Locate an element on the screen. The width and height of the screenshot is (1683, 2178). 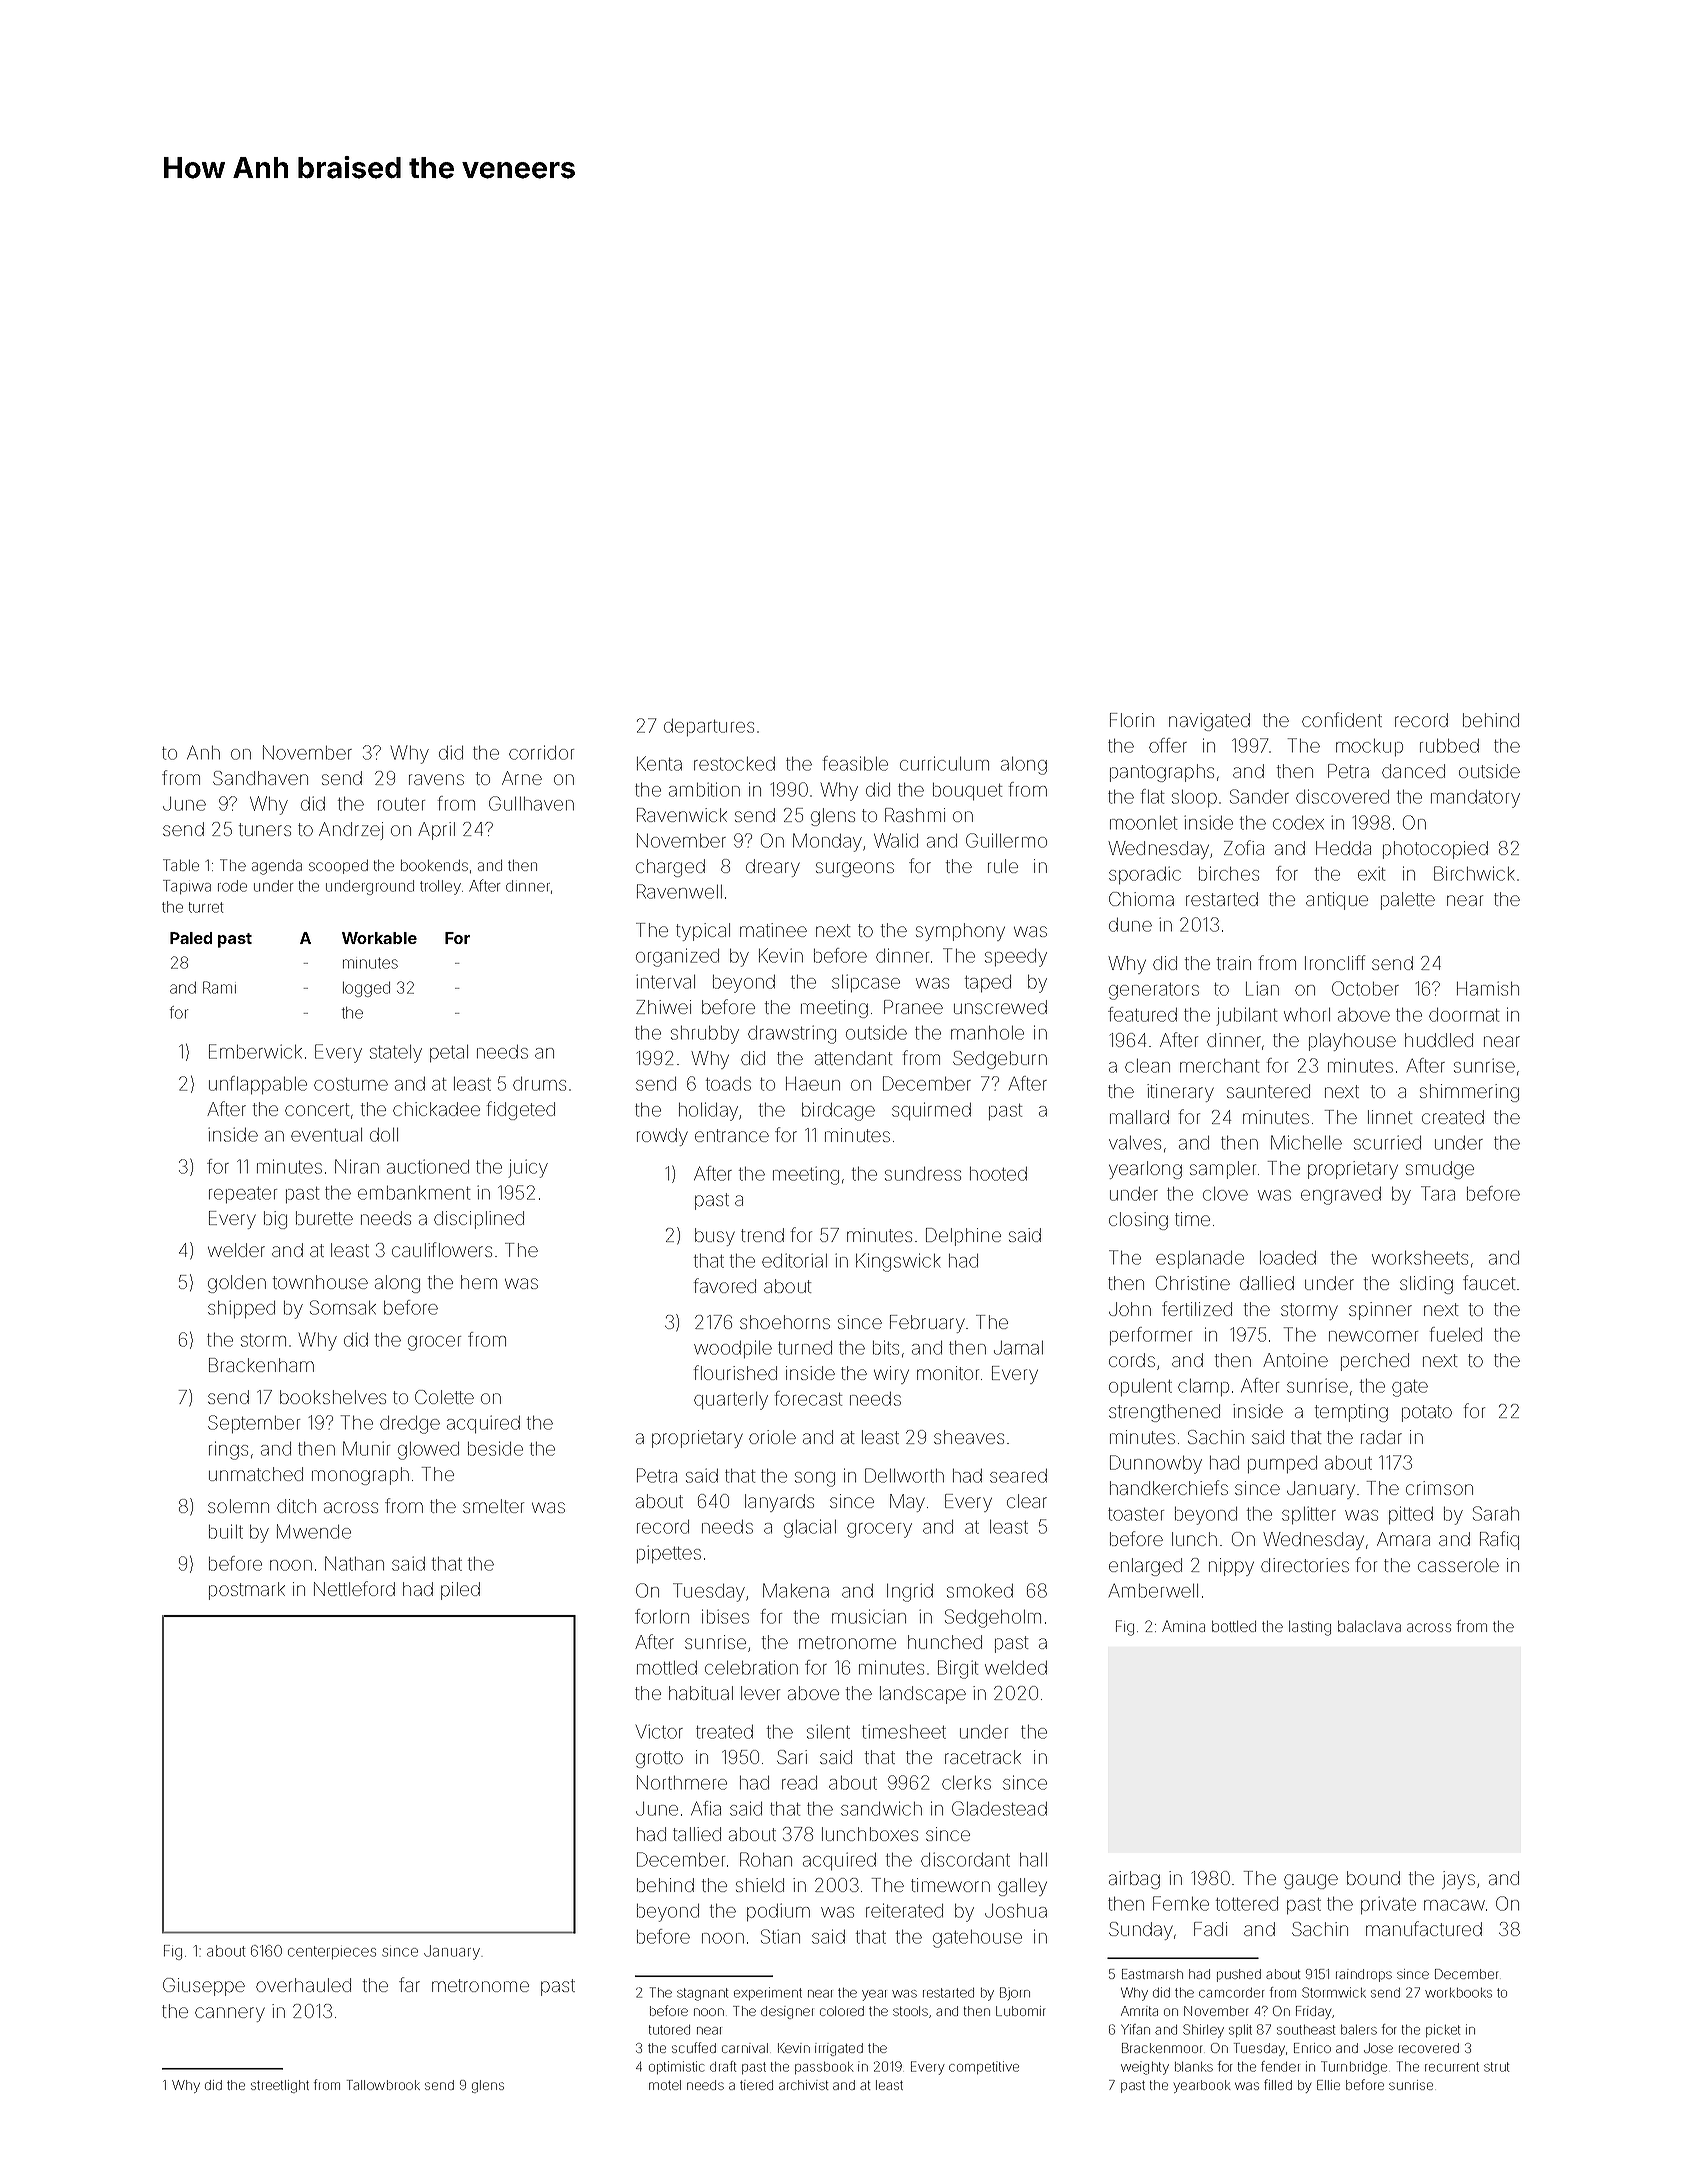
Bjorn is located at coordinates (1015, 1993).
